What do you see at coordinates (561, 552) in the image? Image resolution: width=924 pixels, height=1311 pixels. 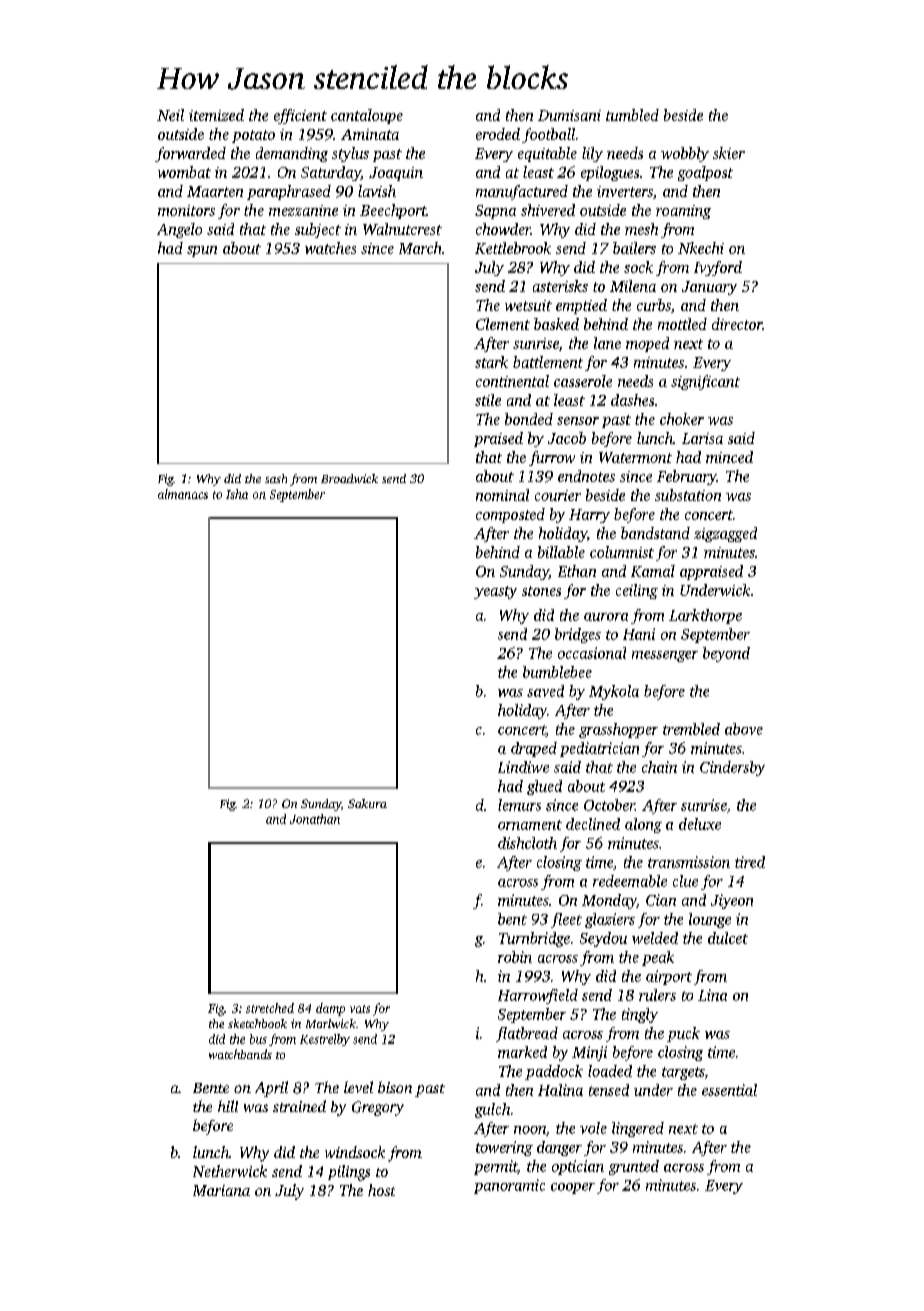 I see `billable` at bounding box center [561, 552].
